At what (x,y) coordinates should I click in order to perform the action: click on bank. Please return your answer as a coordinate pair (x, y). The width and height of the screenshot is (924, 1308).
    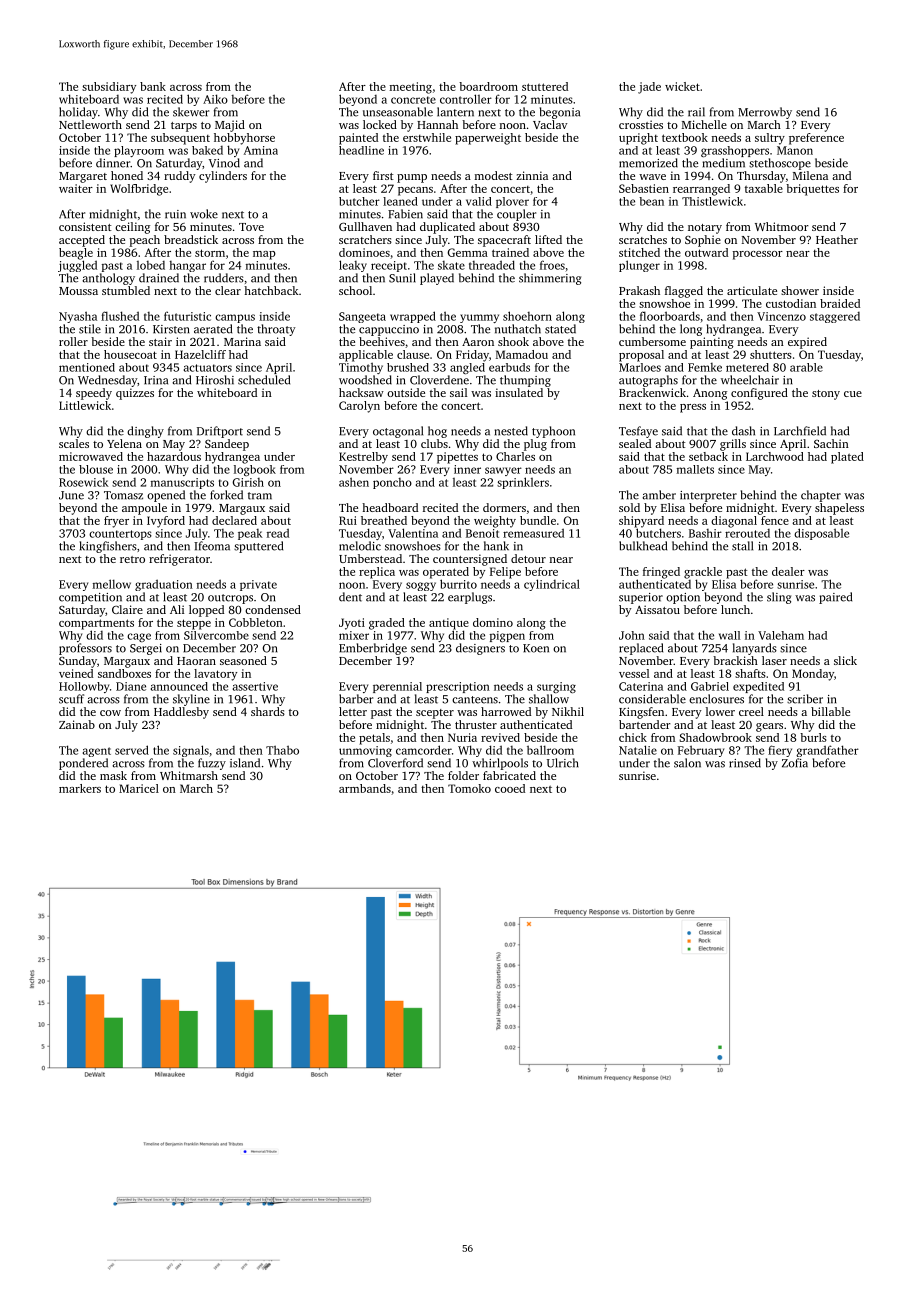
    Looking at the image, I should click on (153, 86).
